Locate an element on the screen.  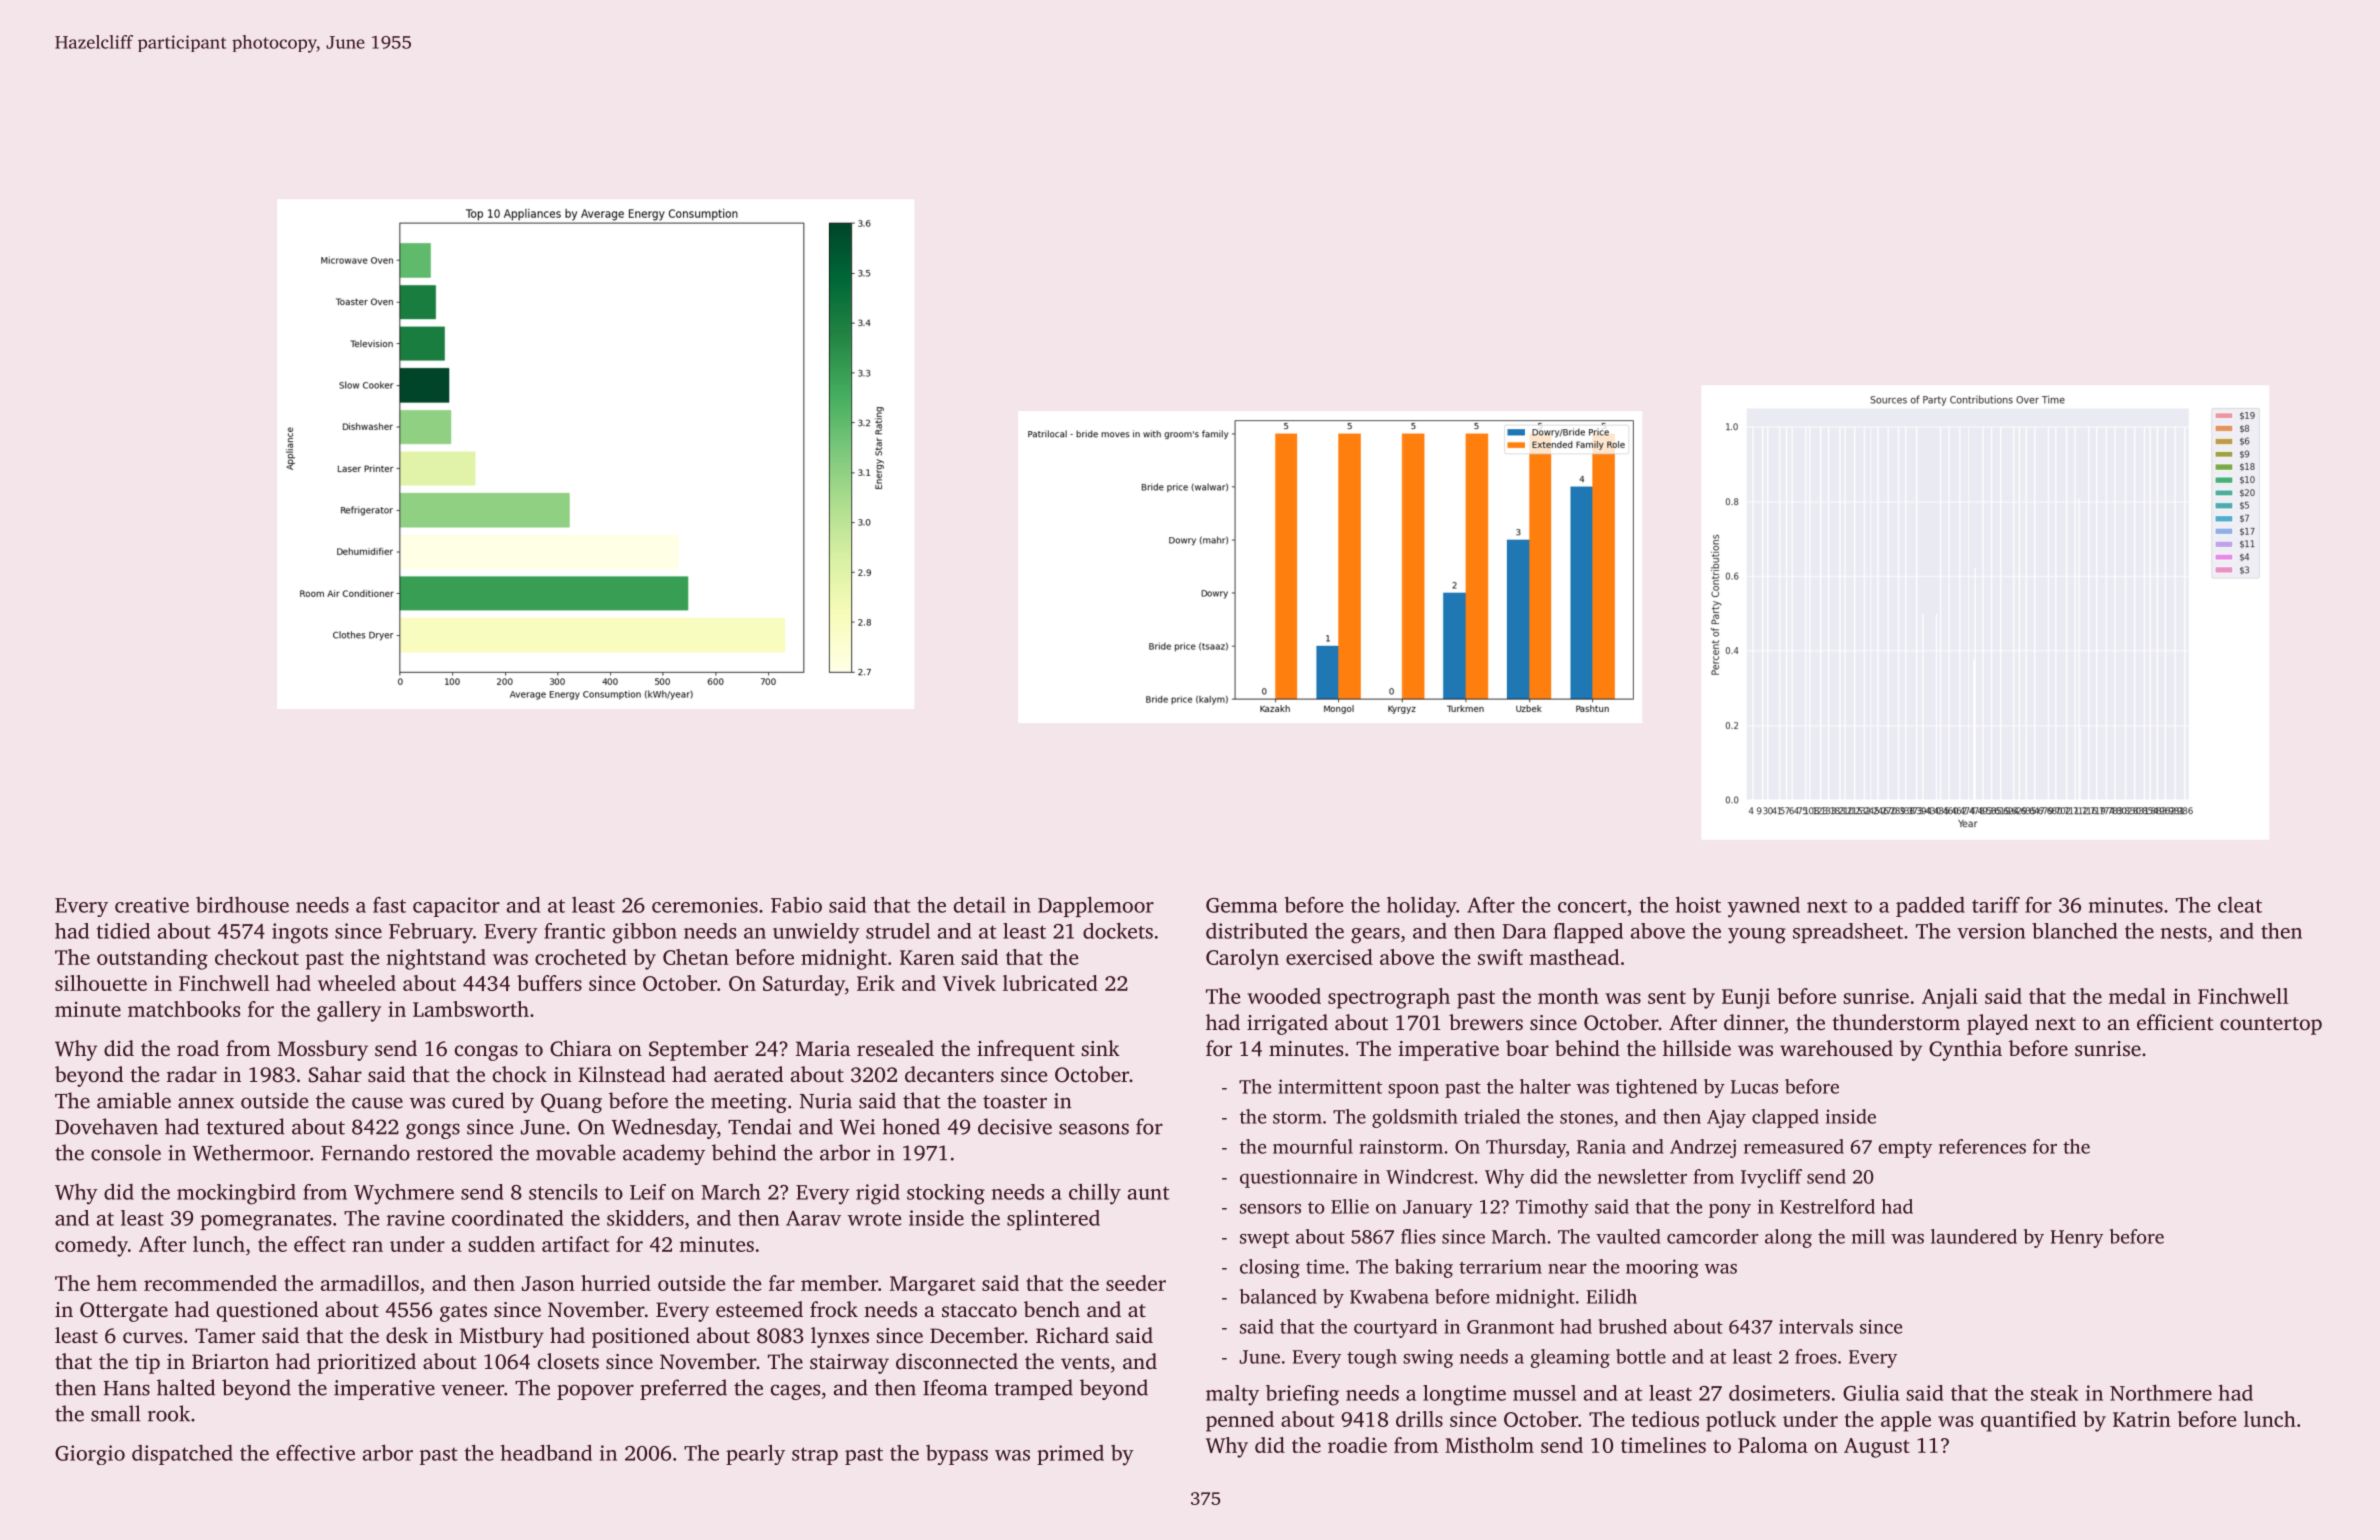
Katrin is located at coordinates (2142, 1419).
